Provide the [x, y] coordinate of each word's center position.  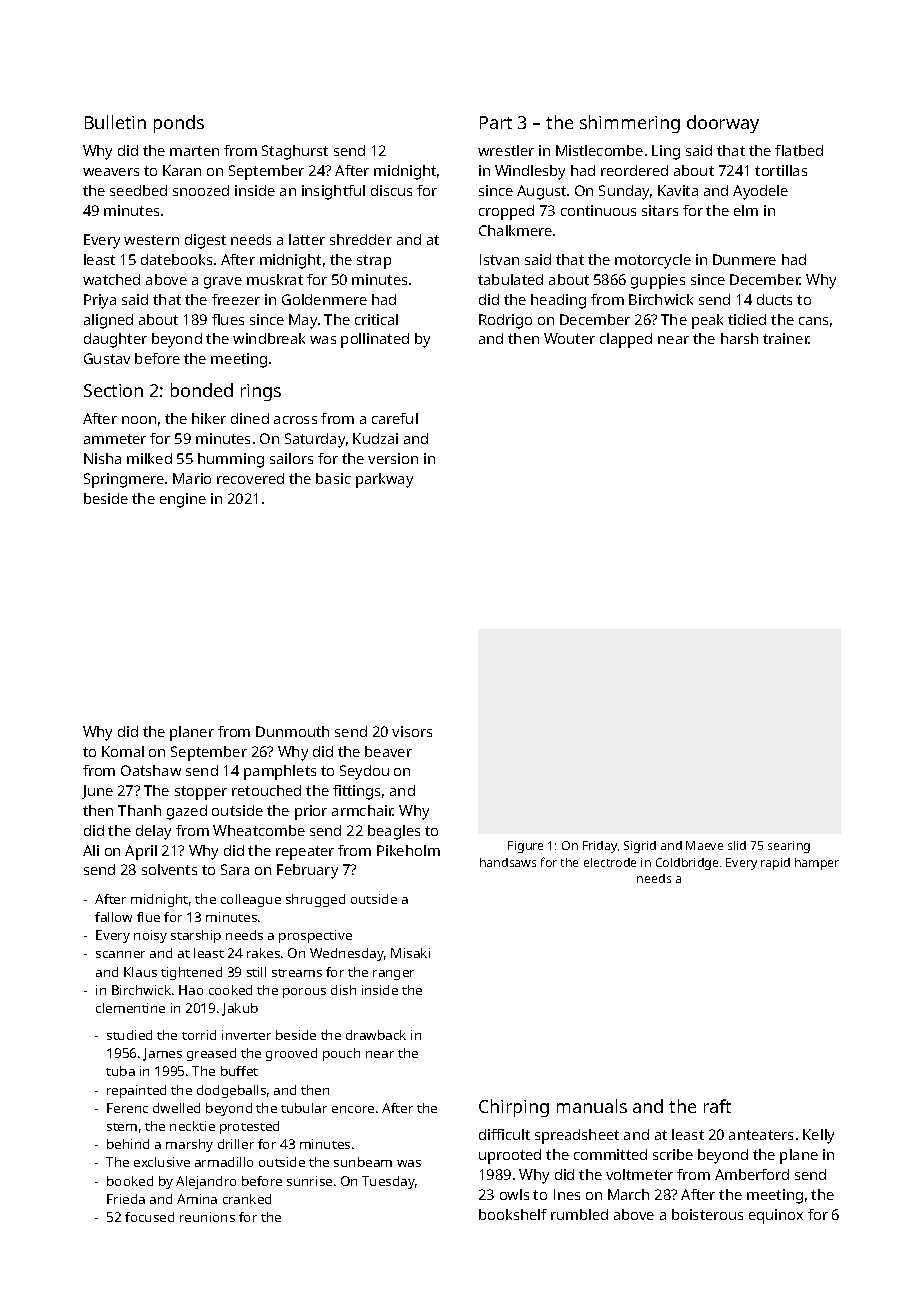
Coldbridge [687, 864]
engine [183, 500]
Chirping [514, 1108]
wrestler [506, 150]
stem [122, 1127]
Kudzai [375, 438]
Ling [666, 152]
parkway [384, 480]
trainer [786, 338]
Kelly [818, 1136]
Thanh [139, 810]
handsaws [508, 862]
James [162, 1054]
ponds [179, 124]
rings [261, 392]
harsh [739, 338]
